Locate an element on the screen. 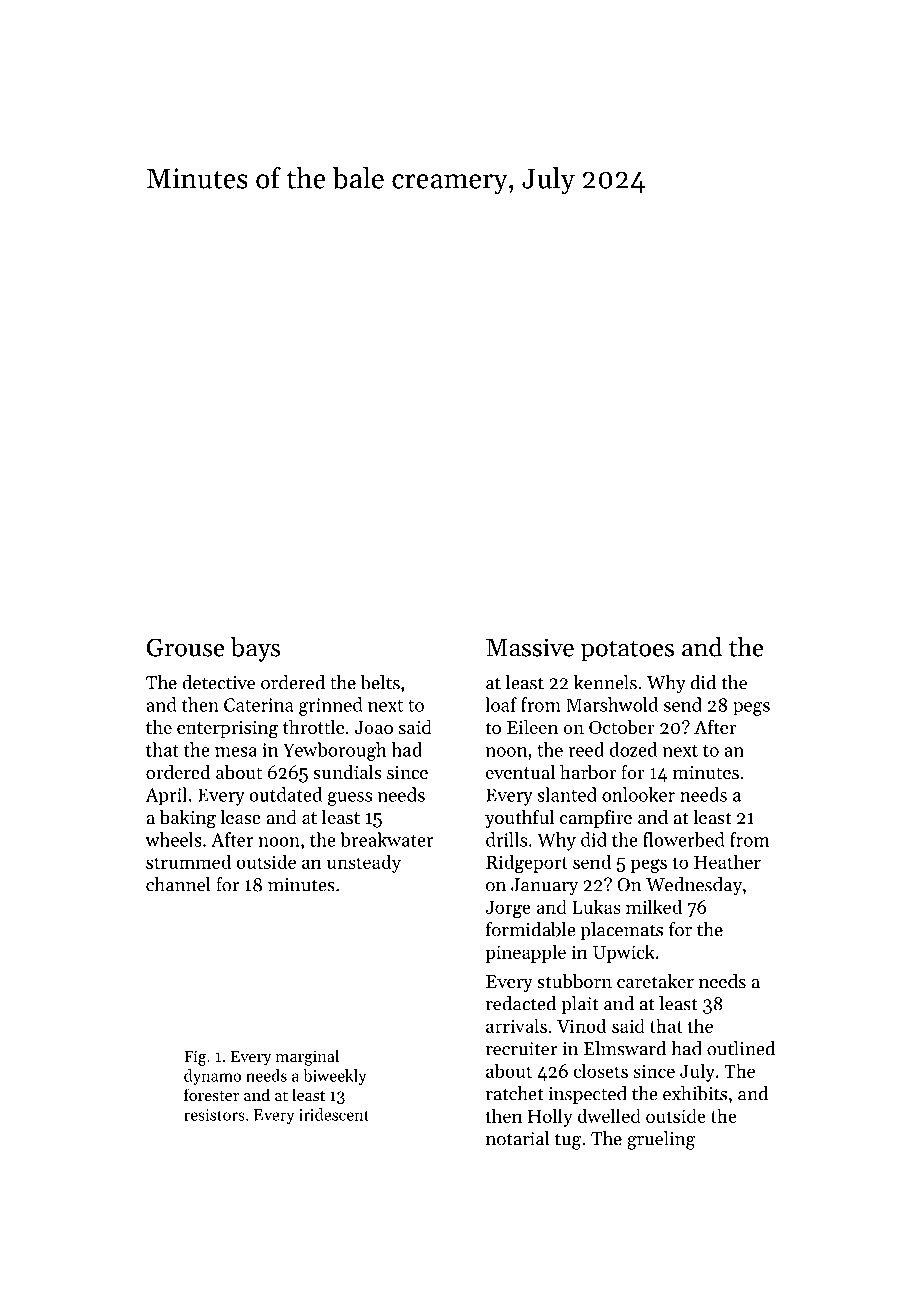  April is located at coordinates (166, 796).
